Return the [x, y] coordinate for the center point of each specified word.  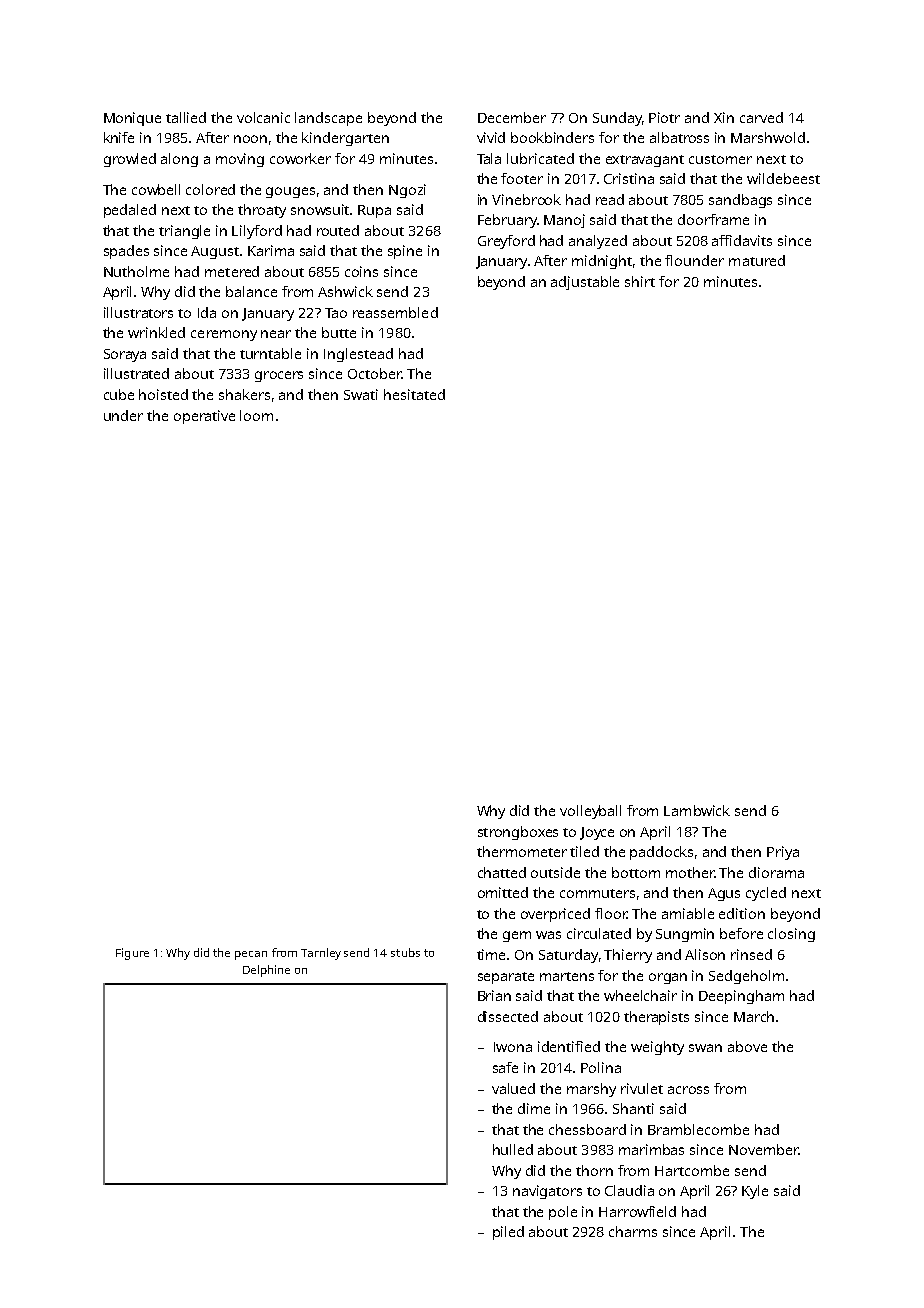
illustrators [138, 312]
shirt [640, 281]
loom [256, 415]
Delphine [266, 971]
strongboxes [518, 833]
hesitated [414, 394]
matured [757, 260]
